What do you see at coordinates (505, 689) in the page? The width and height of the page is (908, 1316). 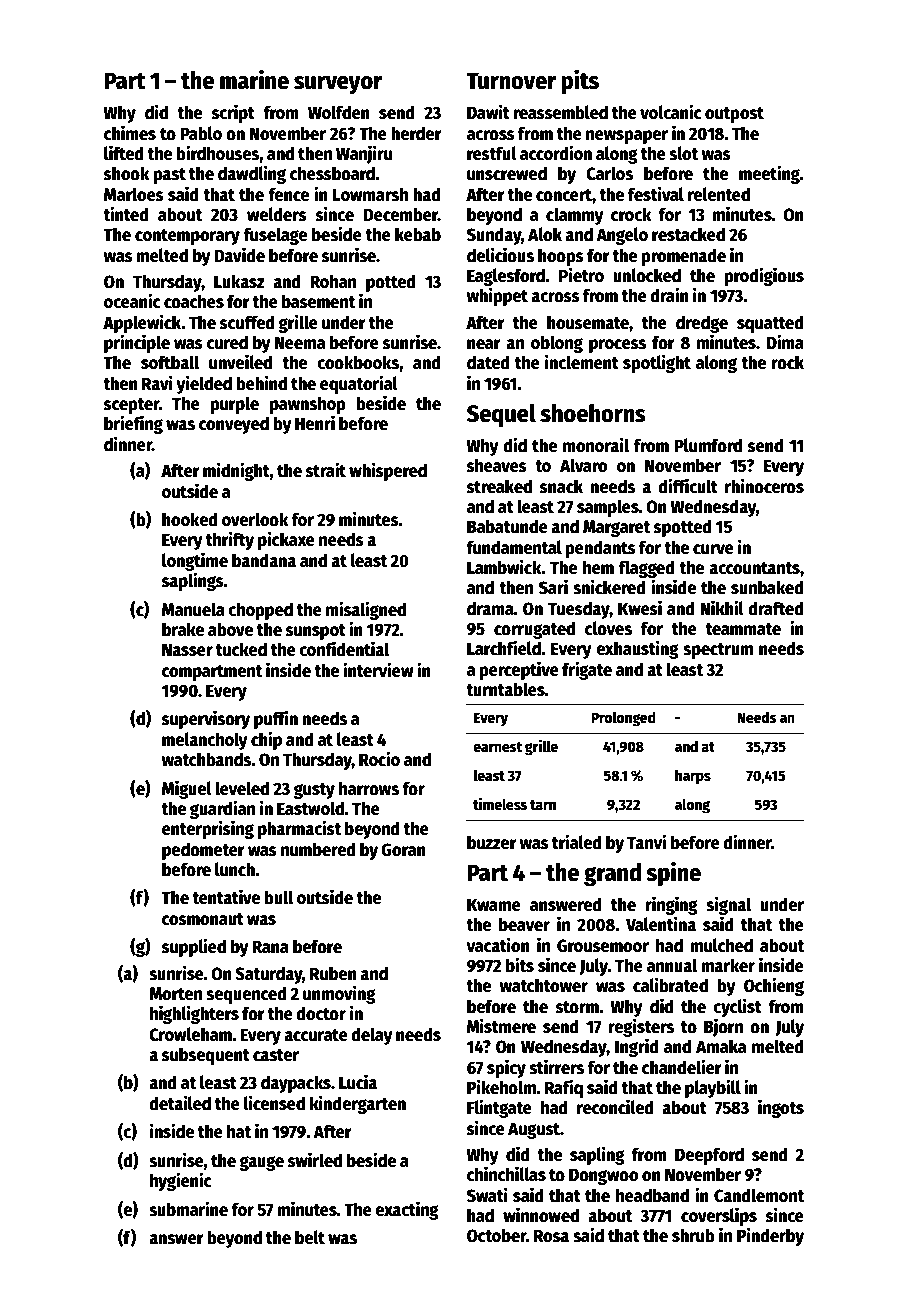 I see `turntables` at bounding box center [505, 689].
